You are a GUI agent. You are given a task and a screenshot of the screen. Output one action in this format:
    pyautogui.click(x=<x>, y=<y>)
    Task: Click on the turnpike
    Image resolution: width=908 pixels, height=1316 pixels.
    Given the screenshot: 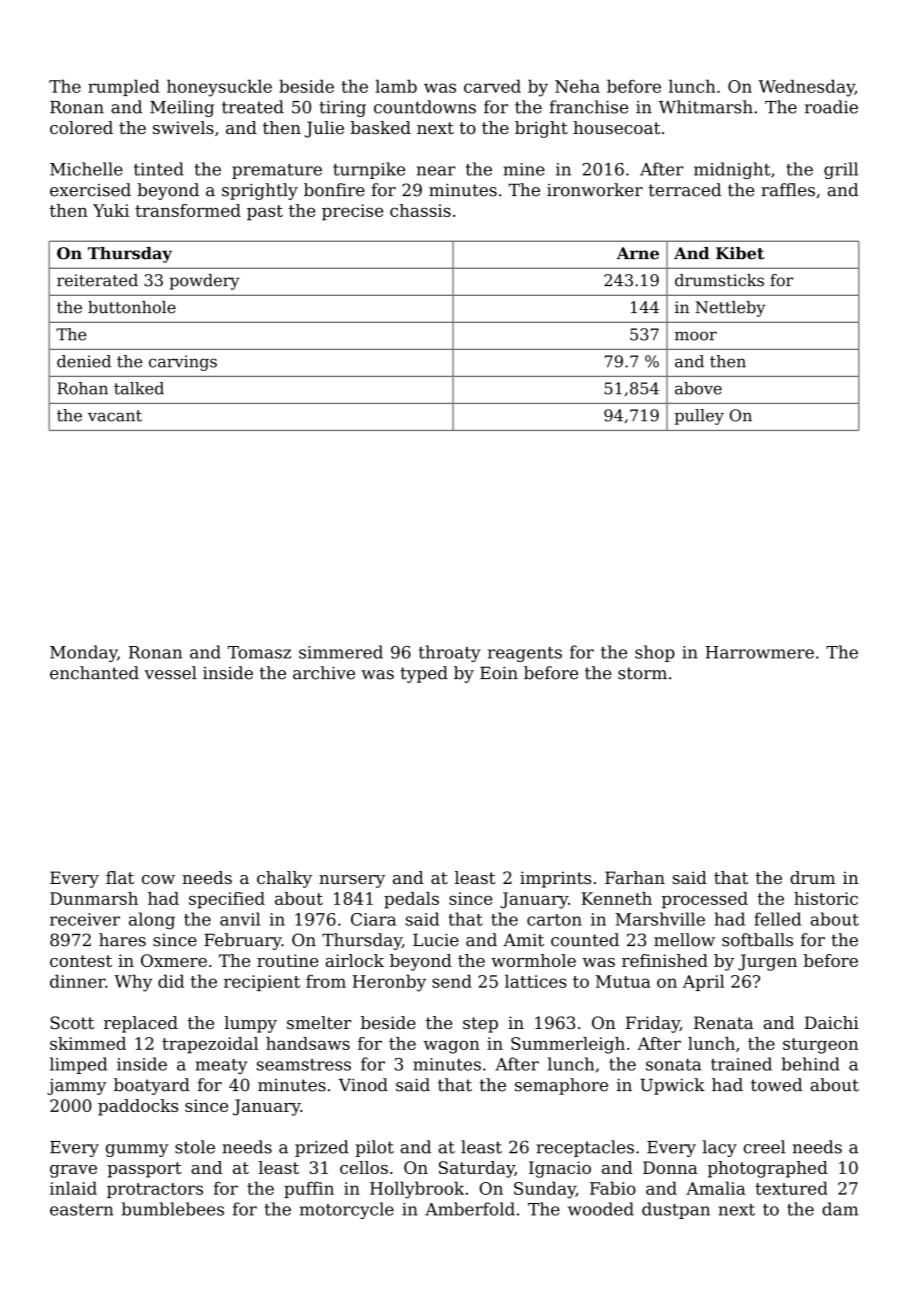 What is the action you would take?
    pyautogui.click(x=369, y=170)
